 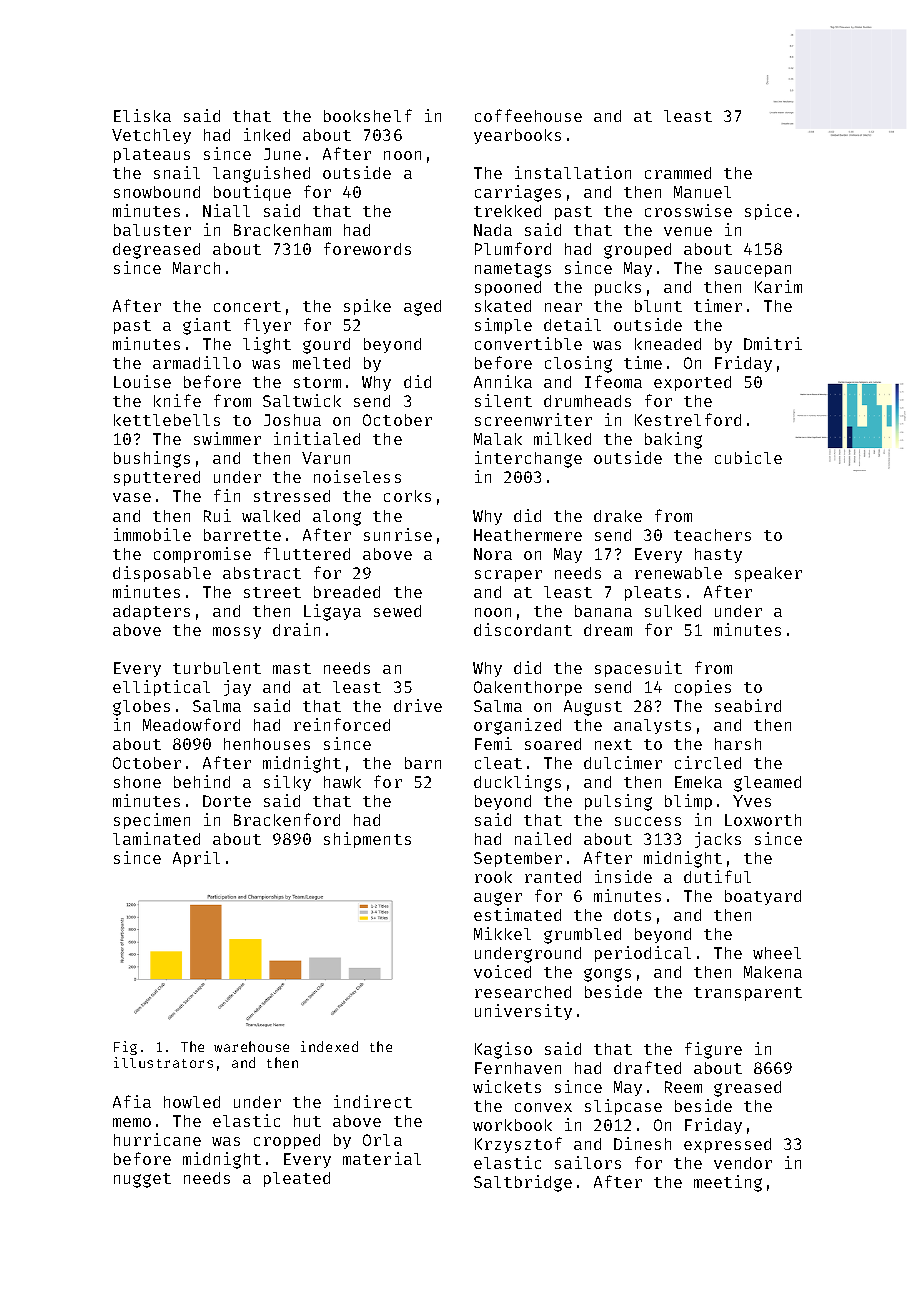 I want to click on globes, so click(x=141, y=708).
